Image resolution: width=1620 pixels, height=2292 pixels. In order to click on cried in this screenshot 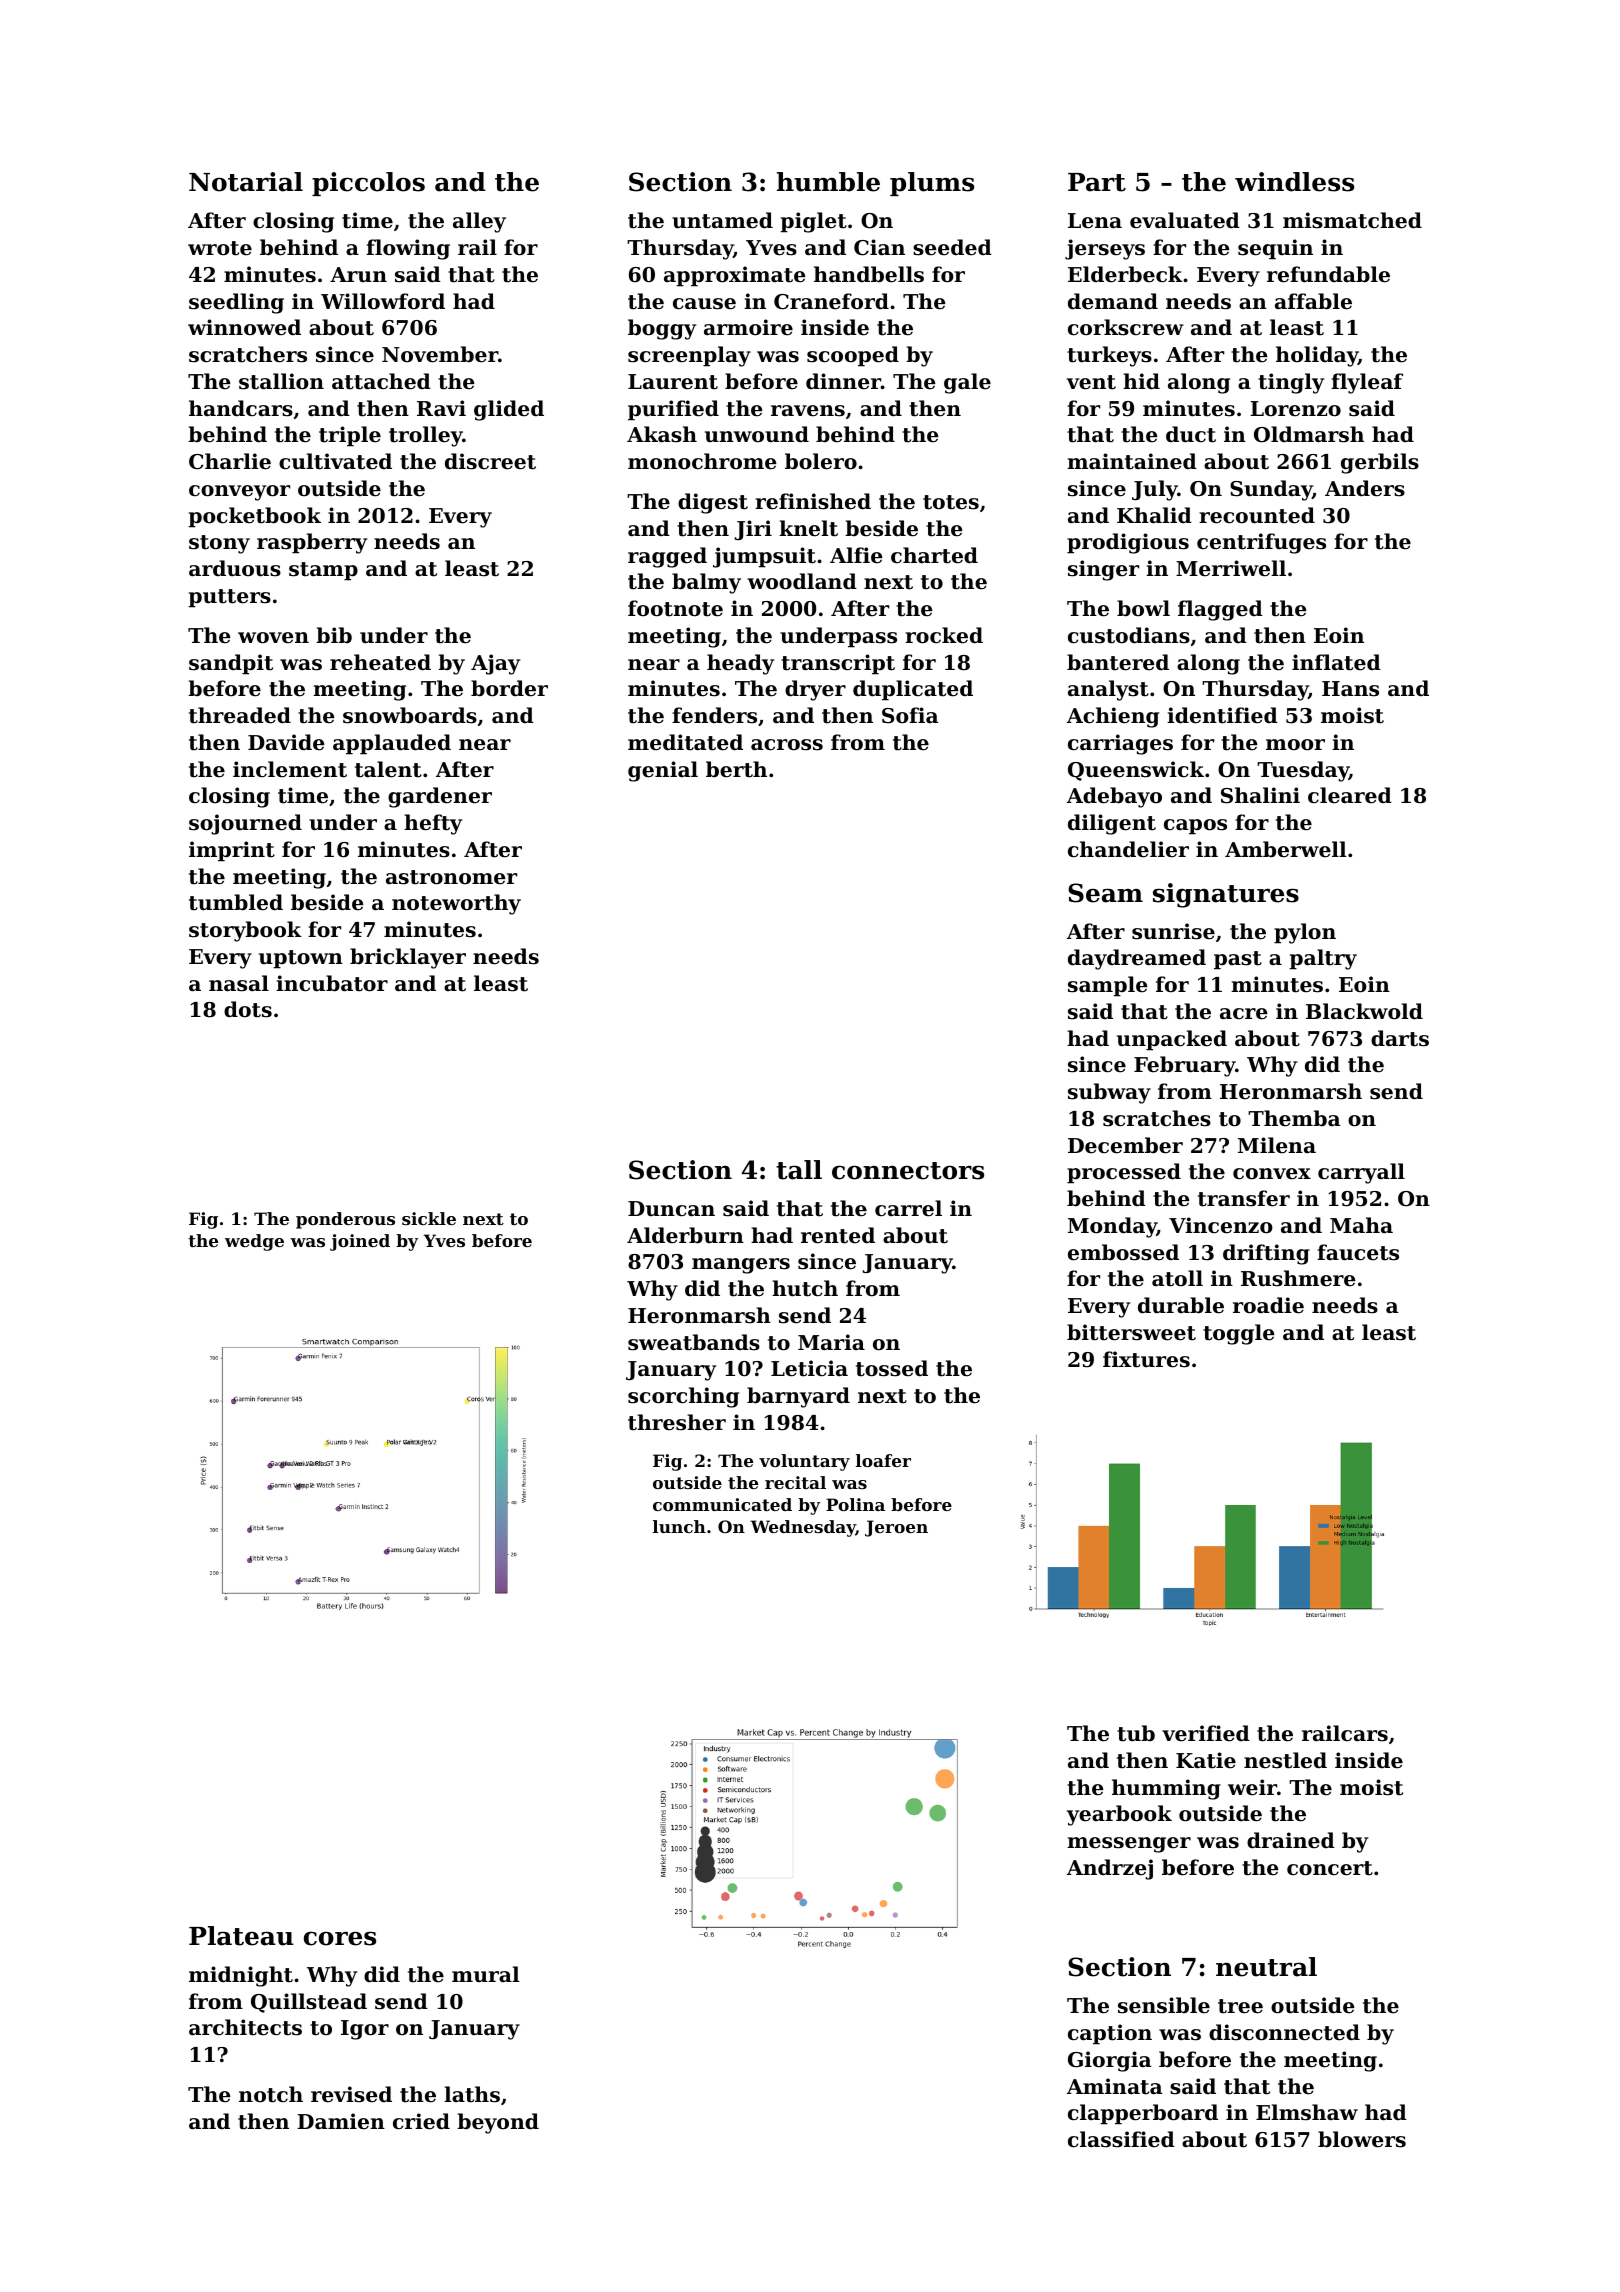, I will do `click(421, 2121)`.
